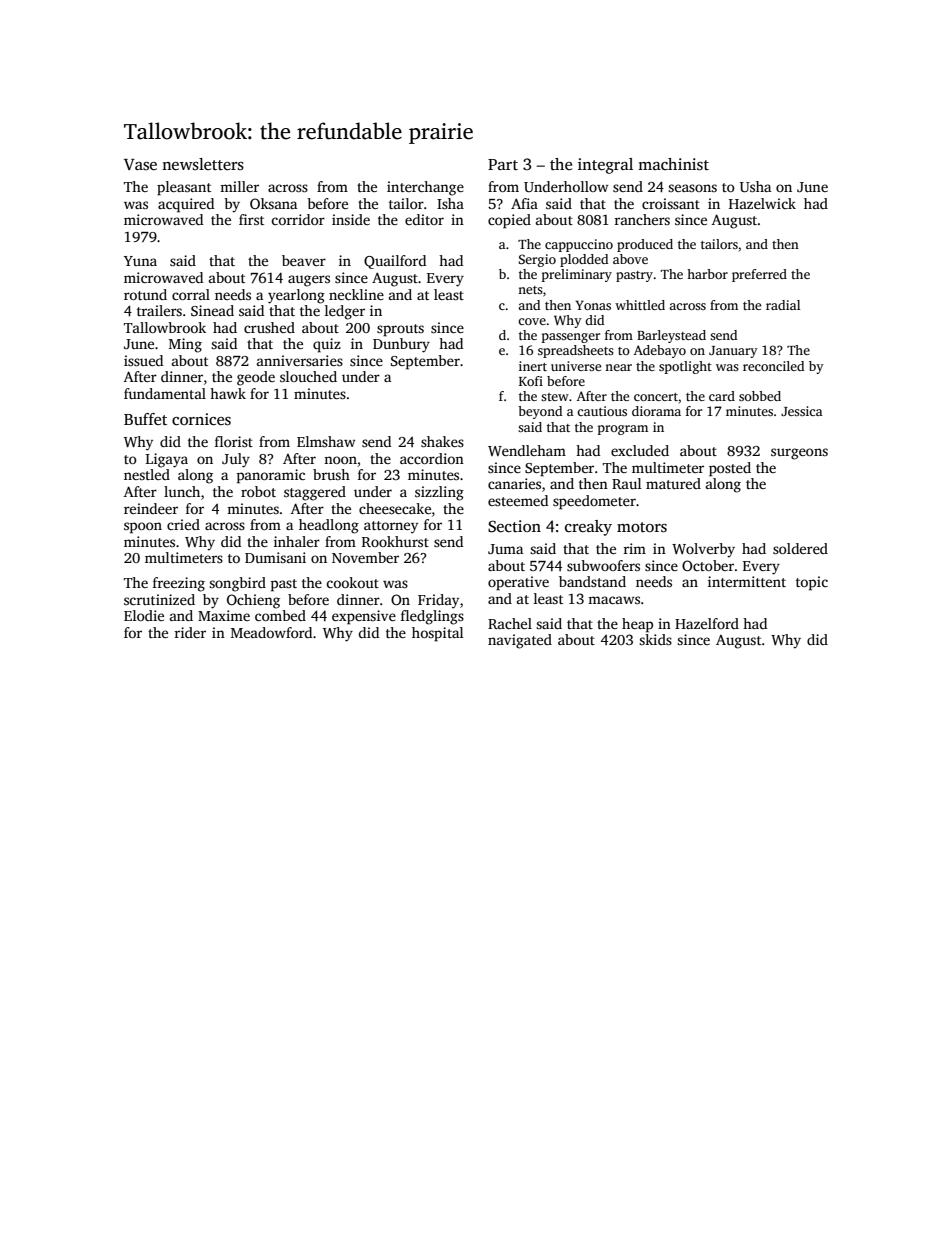  What do you see at coordinates (395, 262) in the screenshot?
I see `Quailford` at bounding box center [395, 262].
